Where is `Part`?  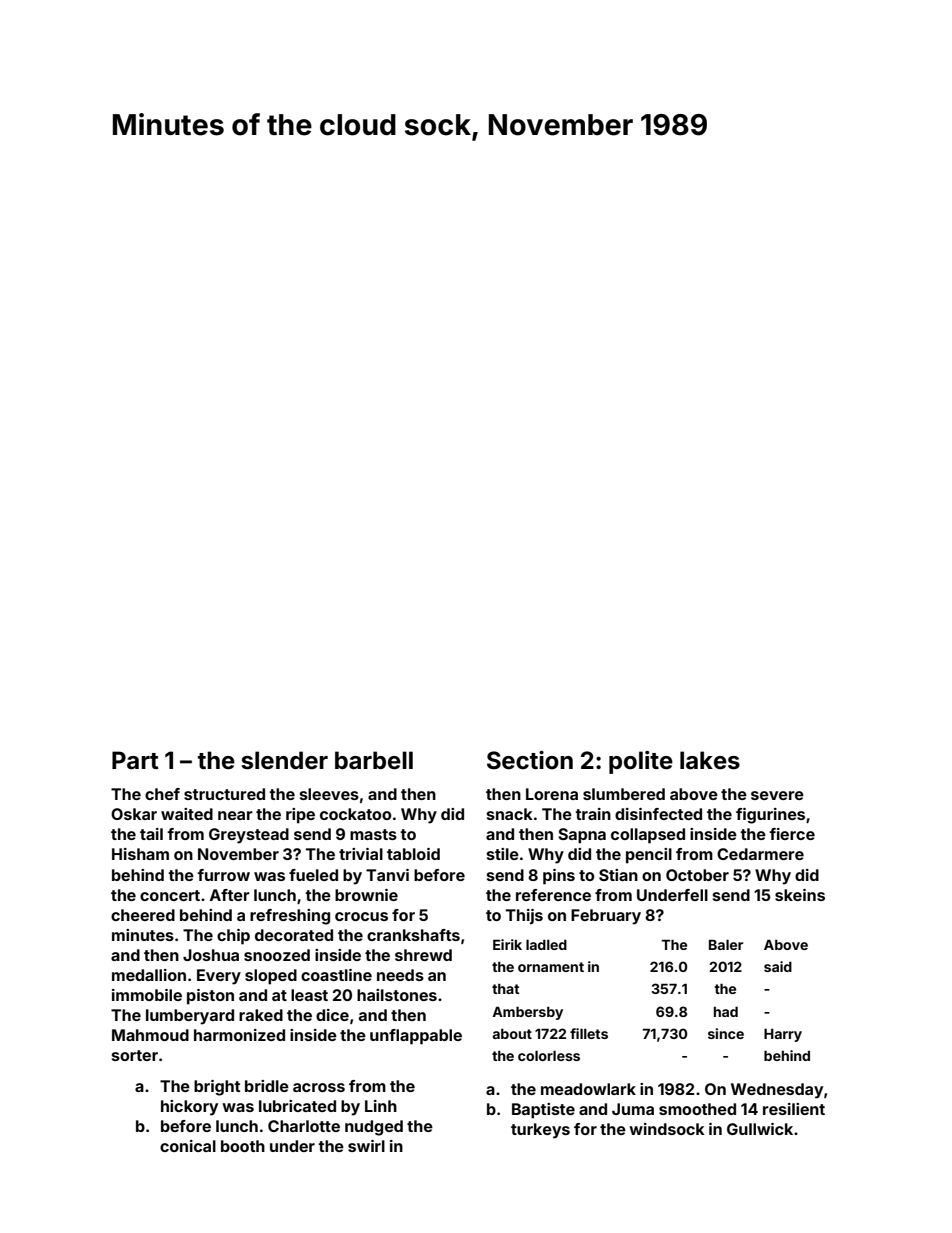 Part is located at coordinates (135, 760).
